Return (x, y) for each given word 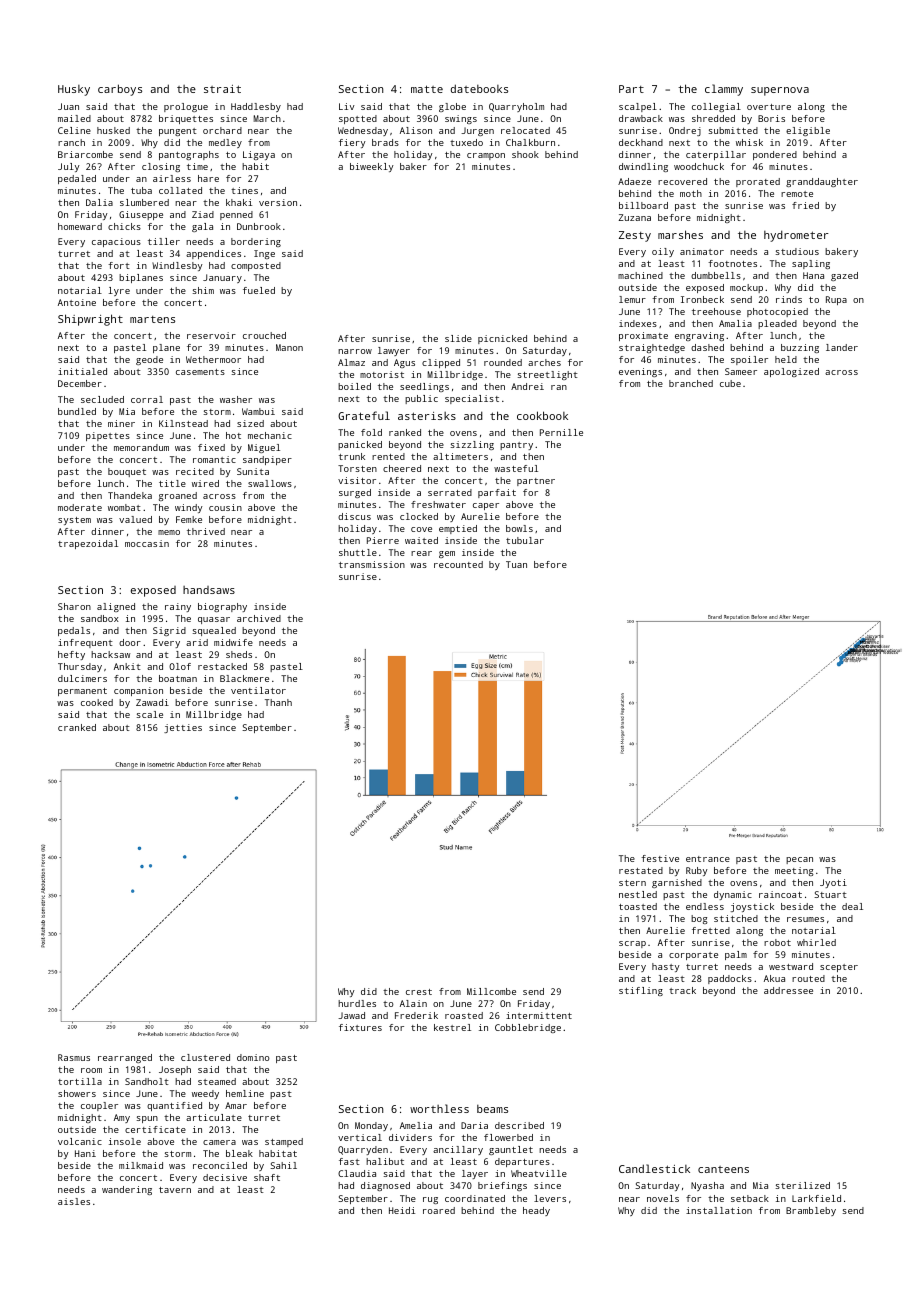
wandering (127, 1190)
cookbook (542, 415)
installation (719, 1210)
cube (730, 383)
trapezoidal (88, 544)
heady (536, 1211)
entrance (708, 859)
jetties (183, 728)
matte (427, 89)
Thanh (278, 702)
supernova (780, 91)
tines (244, 190)
